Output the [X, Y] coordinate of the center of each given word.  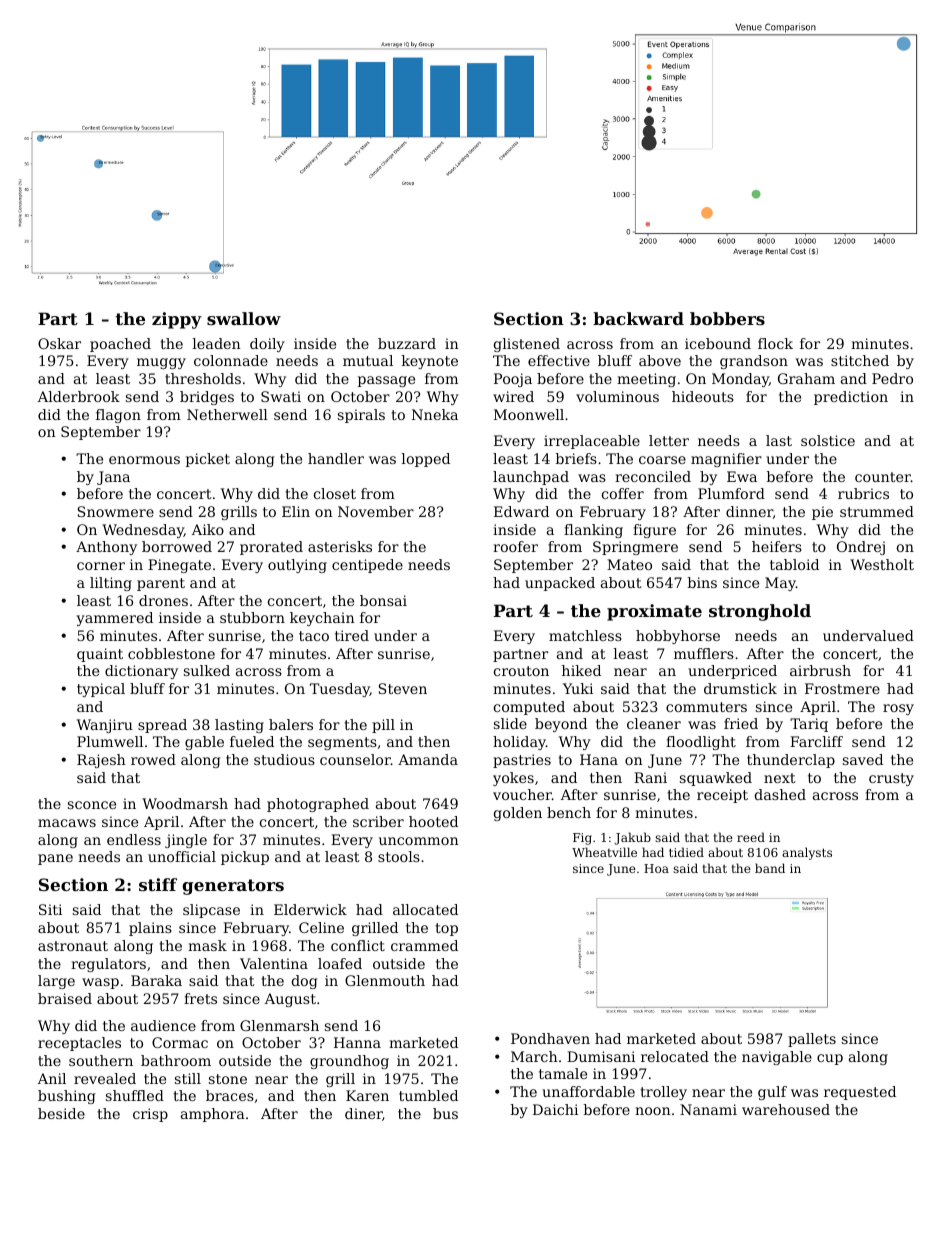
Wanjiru [105, 726]
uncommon [419, 841]
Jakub [632, 838]
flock [775, 343]
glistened [527, 345]
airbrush [820, 670]
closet [335, 493]
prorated [271, 548]
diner [364, 1114]
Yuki [578, 688]
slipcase [211, 911]
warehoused [786, 1109]
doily [267, 345]
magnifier [726, 460]
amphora [213, 1115]
